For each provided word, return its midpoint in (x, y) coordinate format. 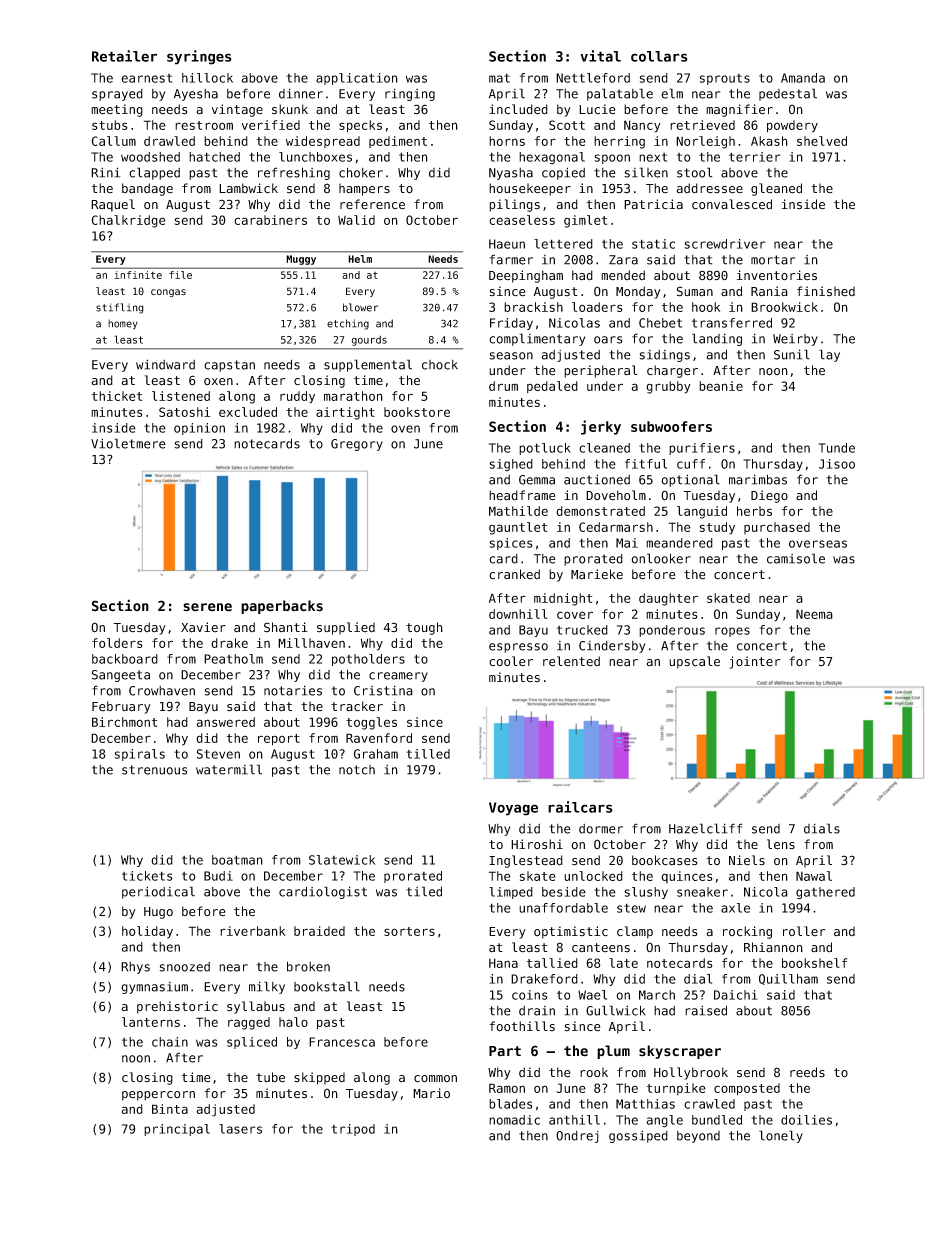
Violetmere (128, 443)
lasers (240, 1129)
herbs (754, 511)
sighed (511, 465)
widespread (323, 142)
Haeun (507, 244)
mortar (773, 260)
